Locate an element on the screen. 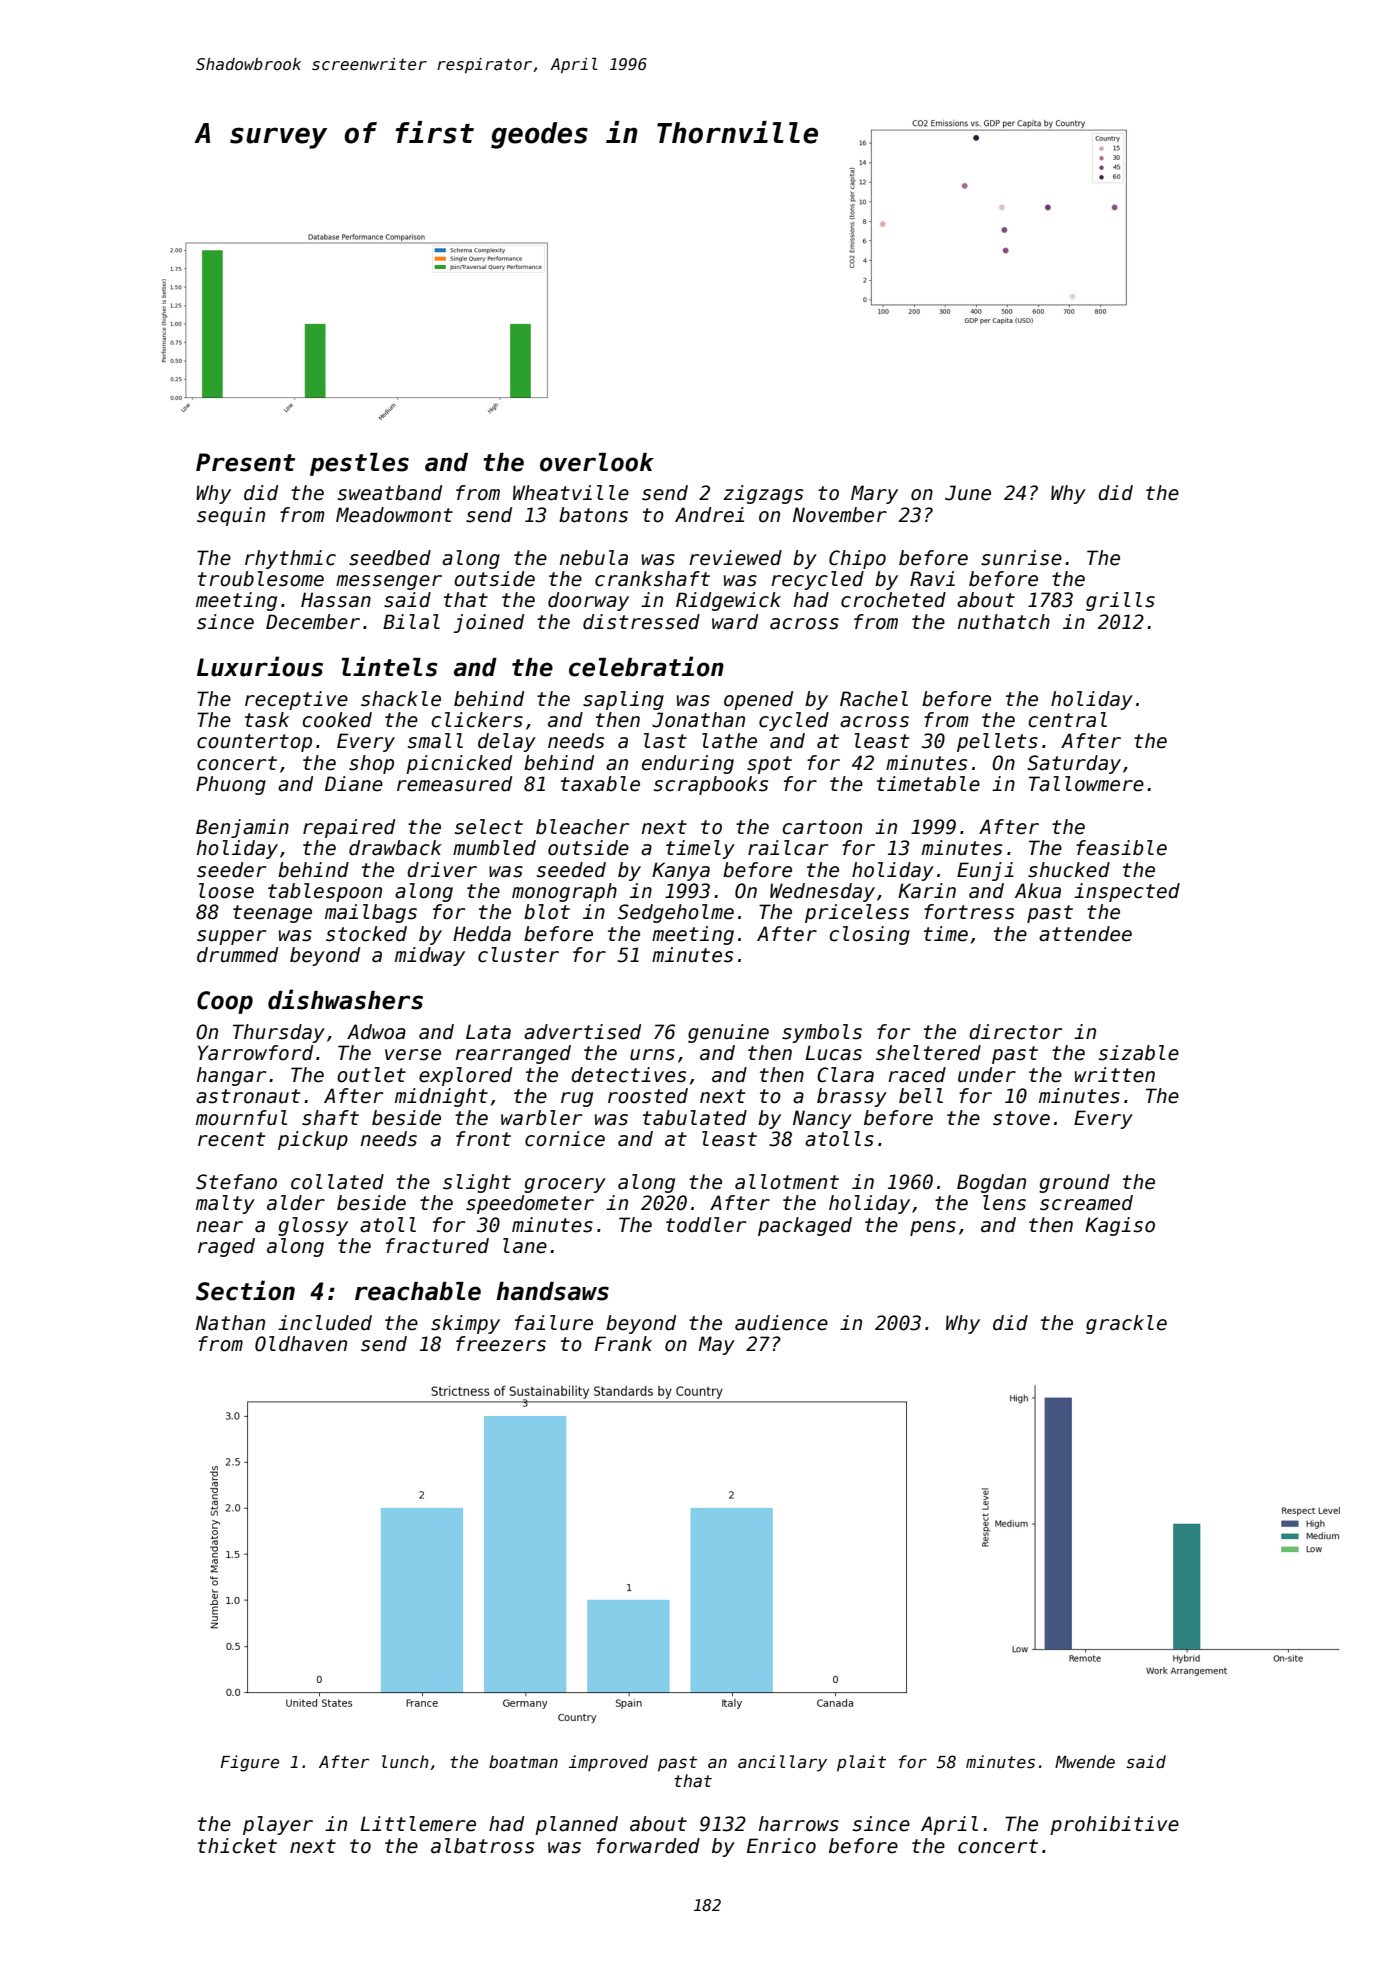 The image size is (1386, 1969). grills is located at coordinates (1120, 601).
